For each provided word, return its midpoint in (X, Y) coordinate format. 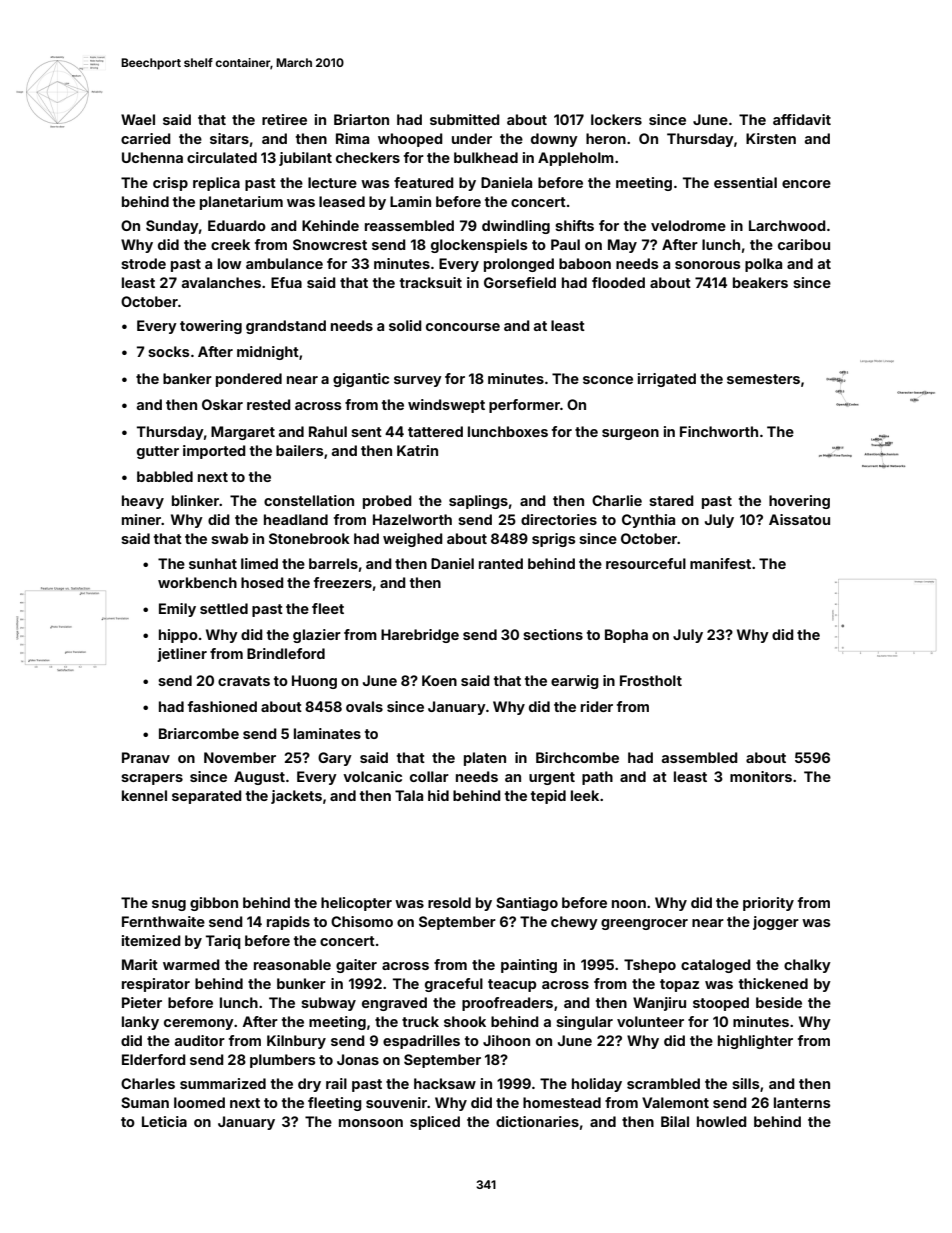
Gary (335, 759)
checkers (368, 157)
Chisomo (362, 921)
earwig (575, 682)
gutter (158, 452)
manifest (720, 563)
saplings (478, 502)
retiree (284, 119)
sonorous (708, 265)
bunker (301, 983)
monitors (761, 776)
